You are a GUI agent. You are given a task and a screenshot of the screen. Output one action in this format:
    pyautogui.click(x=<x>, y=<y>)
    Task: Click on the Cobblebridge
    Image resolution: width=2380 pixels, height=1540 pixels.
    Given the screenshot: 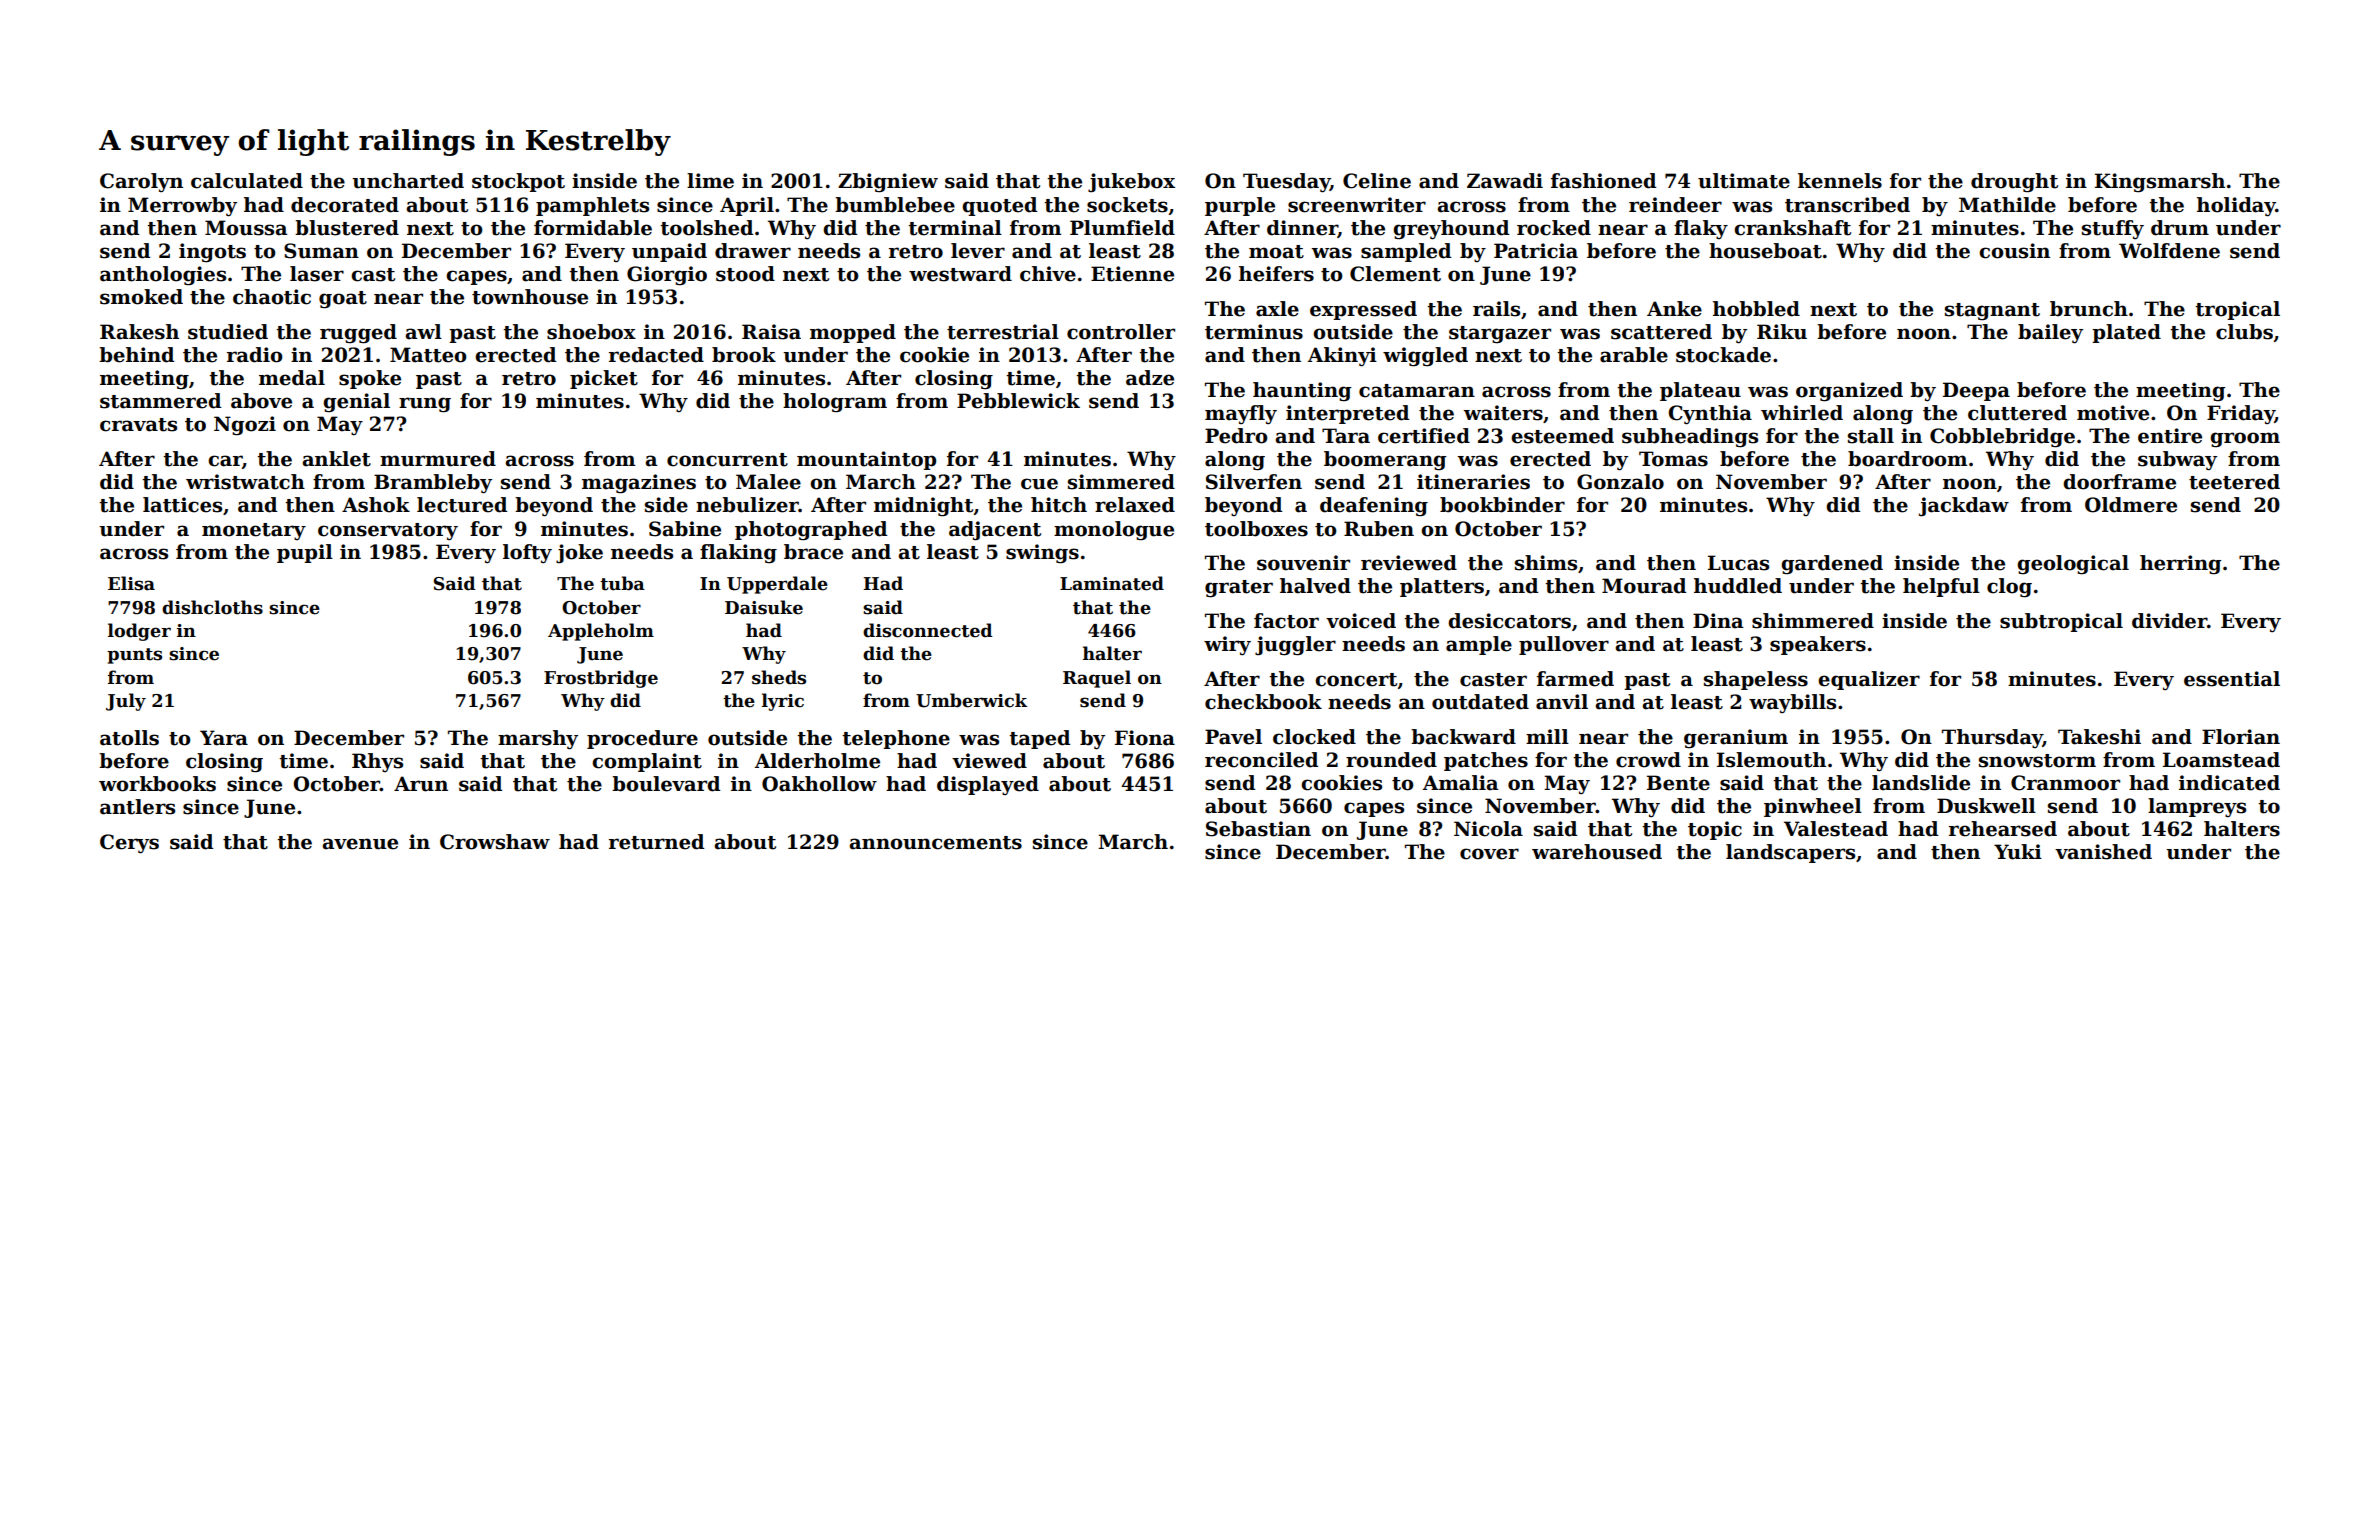 What is the action you would take?
    pyautogui.click(x=2002, y=438)
